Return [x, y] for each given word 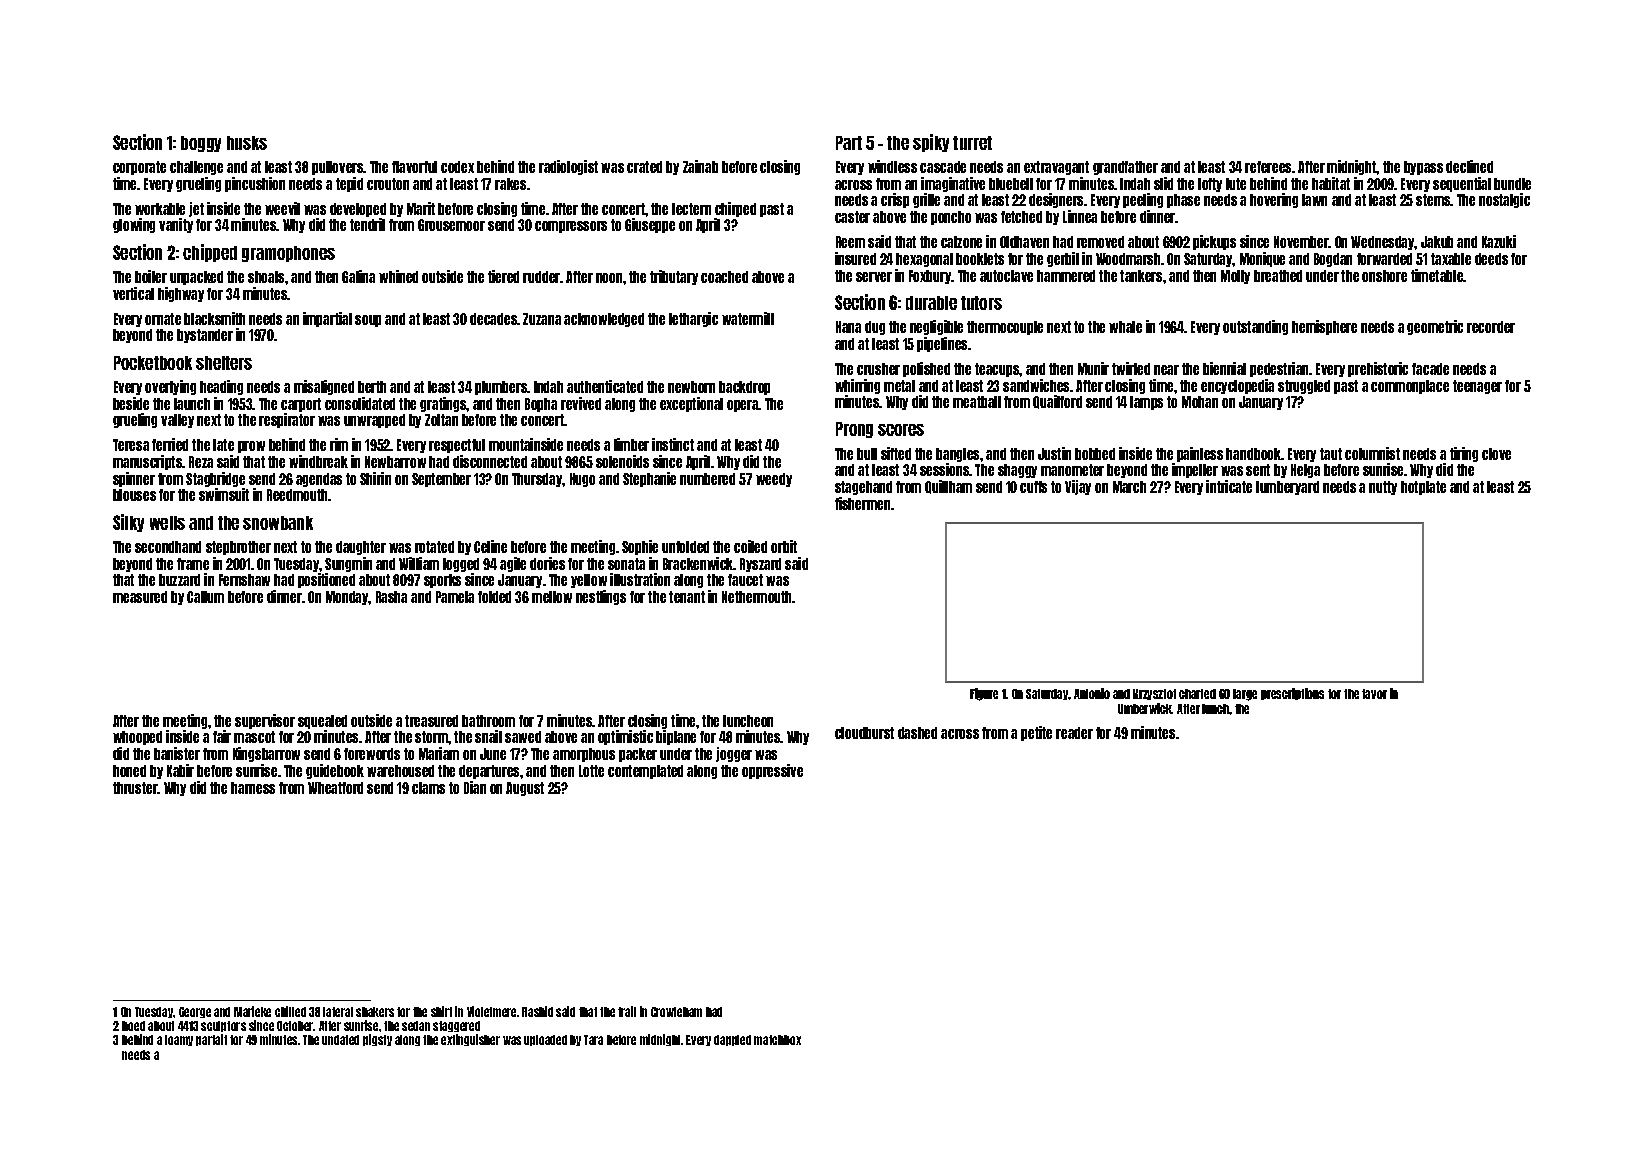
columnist [1372, 453]
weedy [774, 480]
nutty [1383, 488]
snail [488, 736]
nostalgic [1504, 200]
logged [461, 565]
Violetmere [491, 1011]
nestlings [601, 597]
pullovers [338, 168]
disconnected [490, 461]
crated [644, 167]
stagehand [863, 488]
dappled [732, 1040]
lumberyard [1287, 488]
